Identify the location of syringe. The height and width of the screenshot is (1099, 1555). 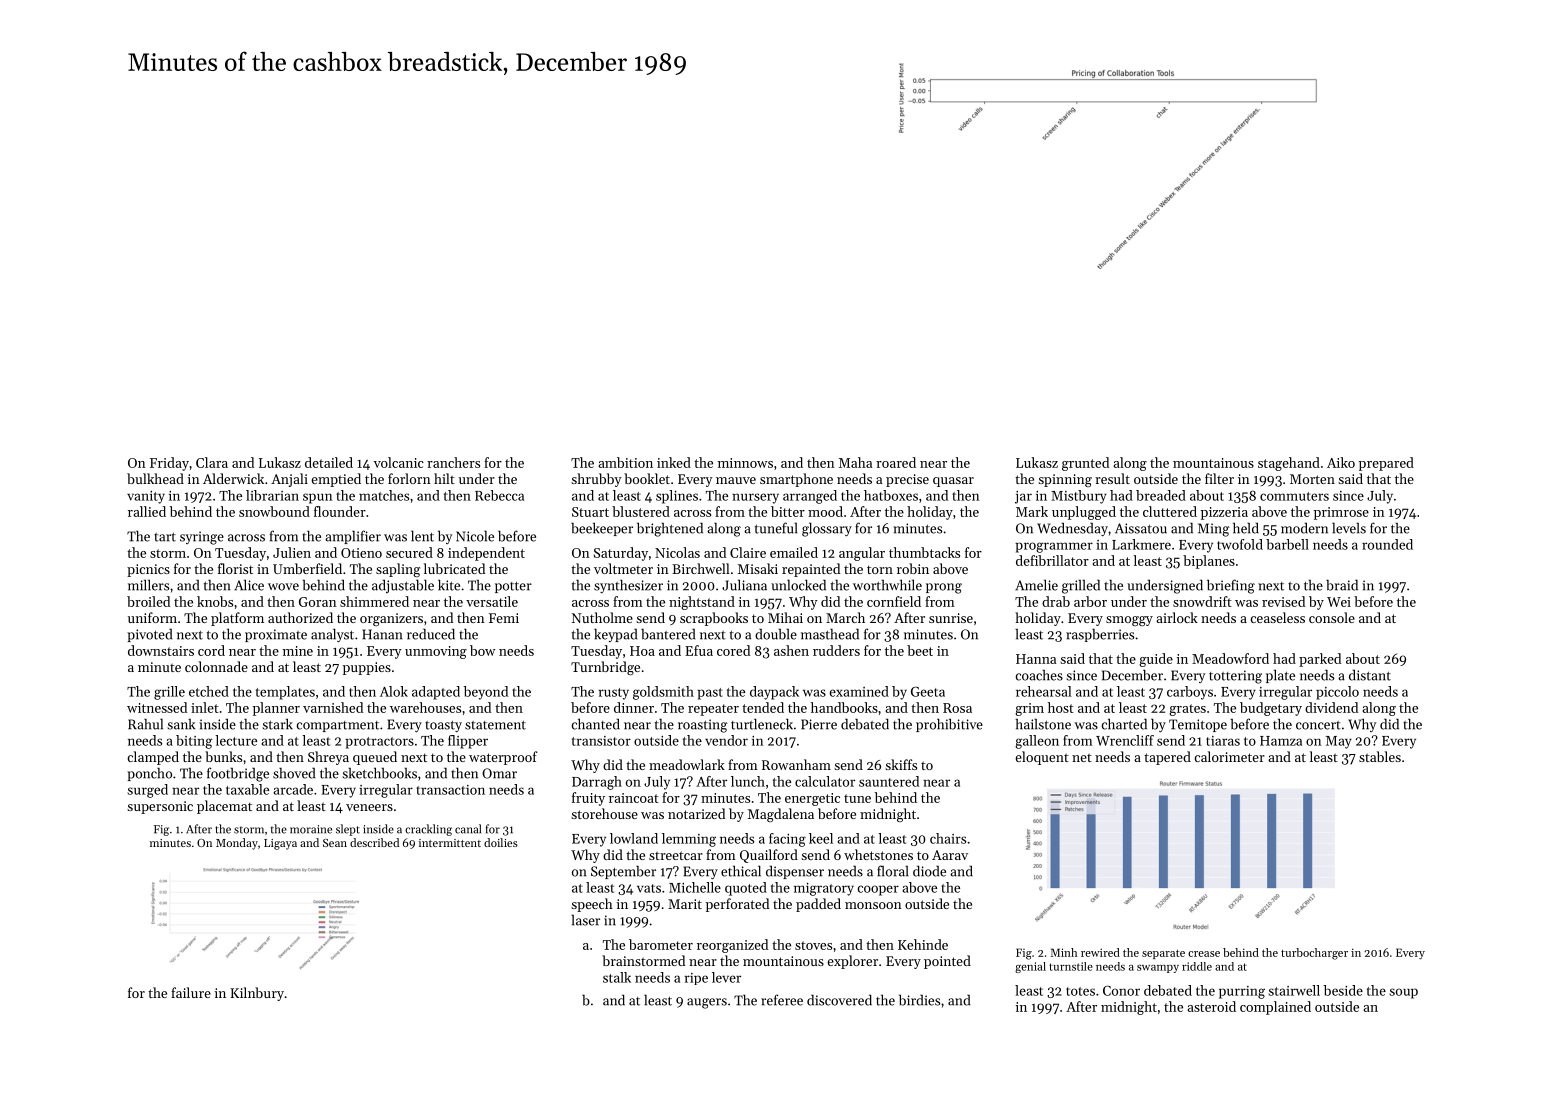
(202, 538).
